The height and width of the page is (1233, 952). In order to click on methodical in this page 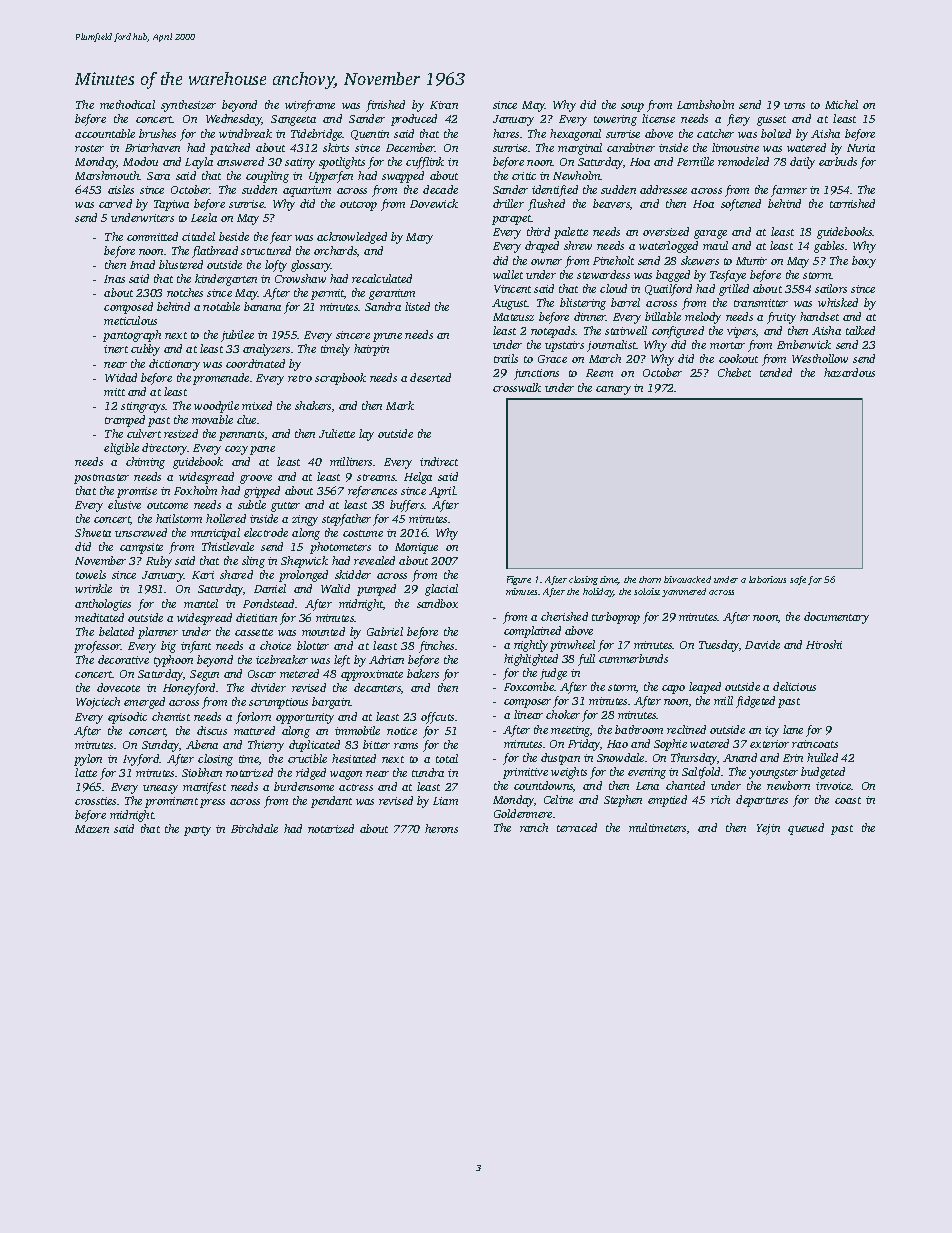, I will do `click(127, 104)`.
